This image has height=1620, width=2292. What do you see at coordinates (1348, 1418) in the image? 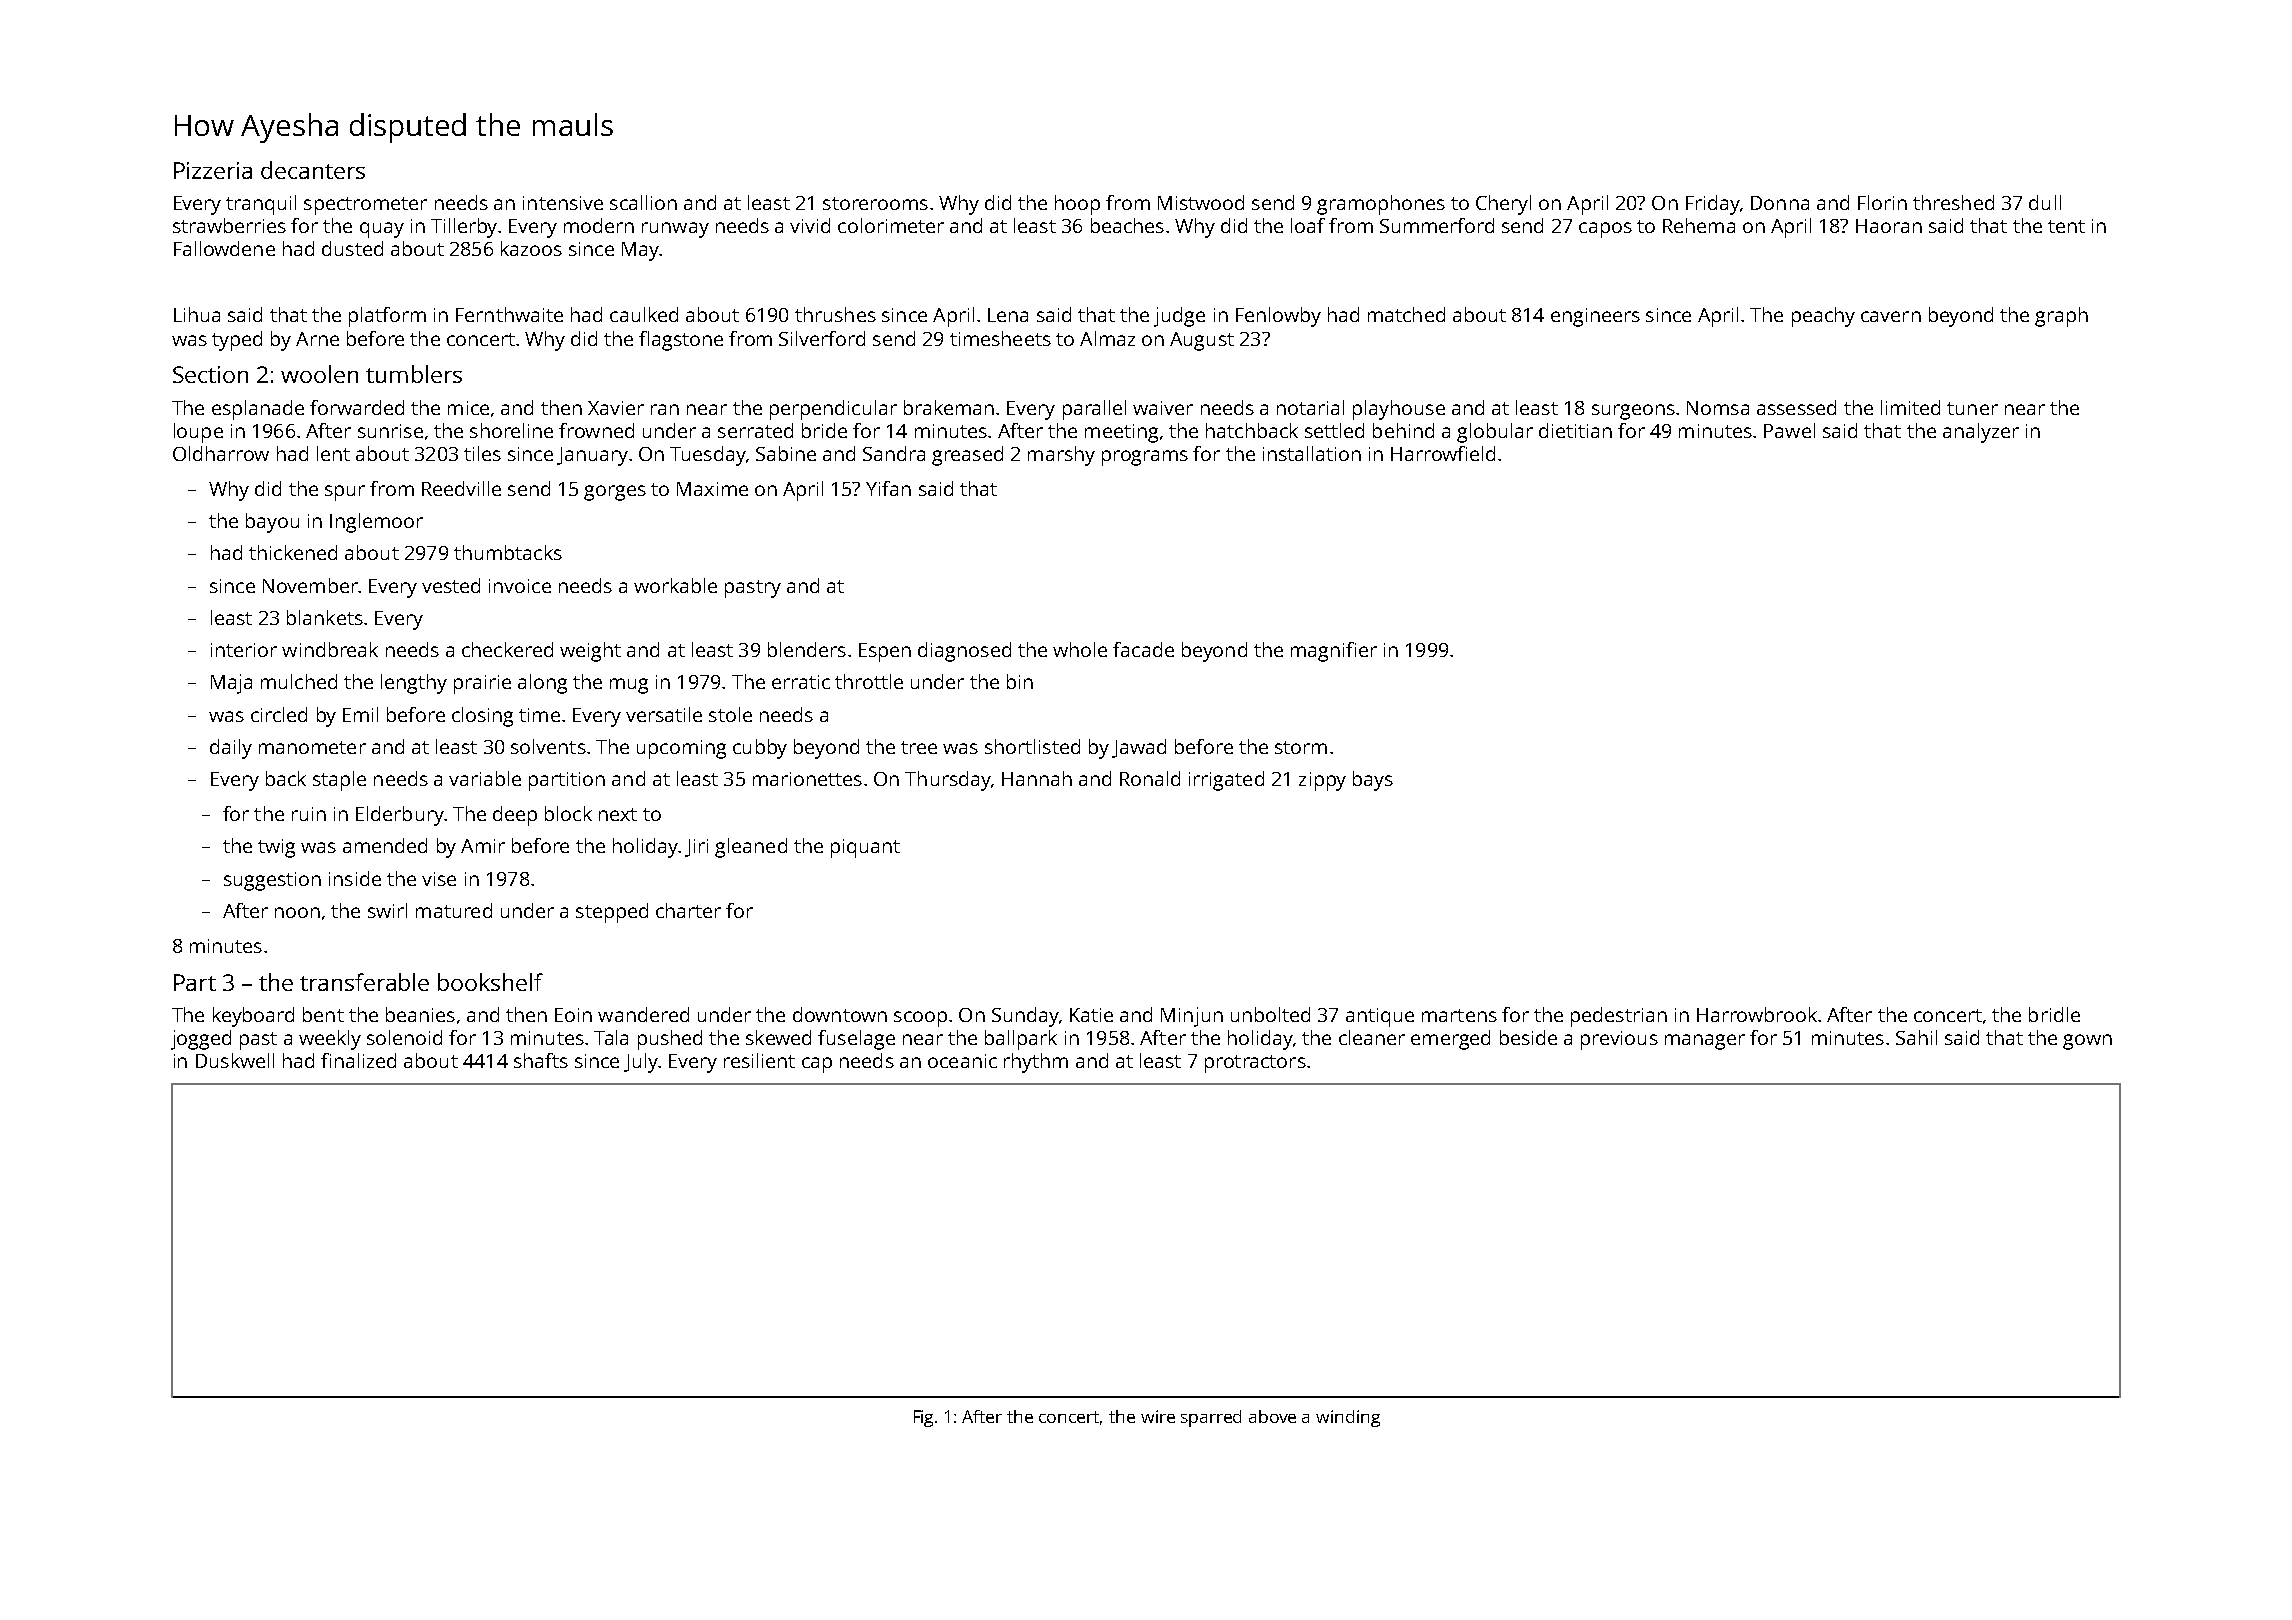
I see `winding` at bounding box center [1348, 1418].
